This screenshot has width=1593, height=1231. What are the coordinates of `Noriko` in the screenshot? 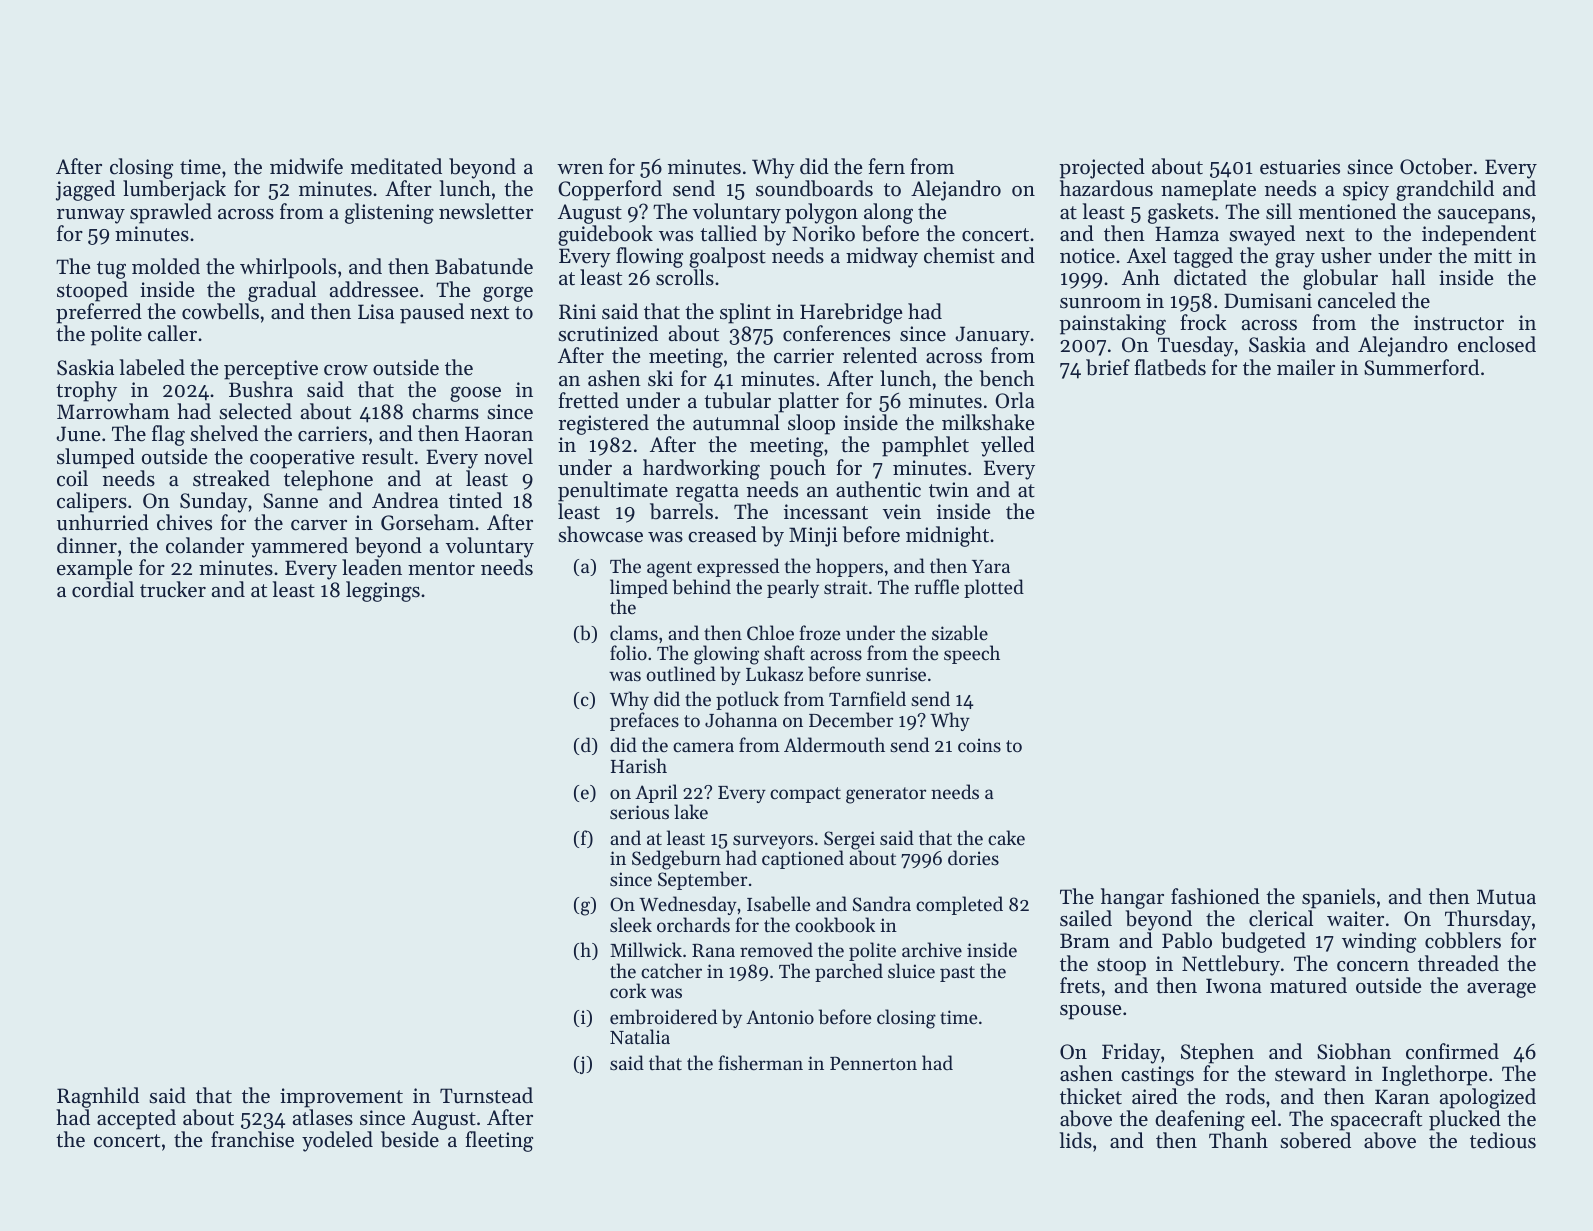 It's located at (823, 233).
